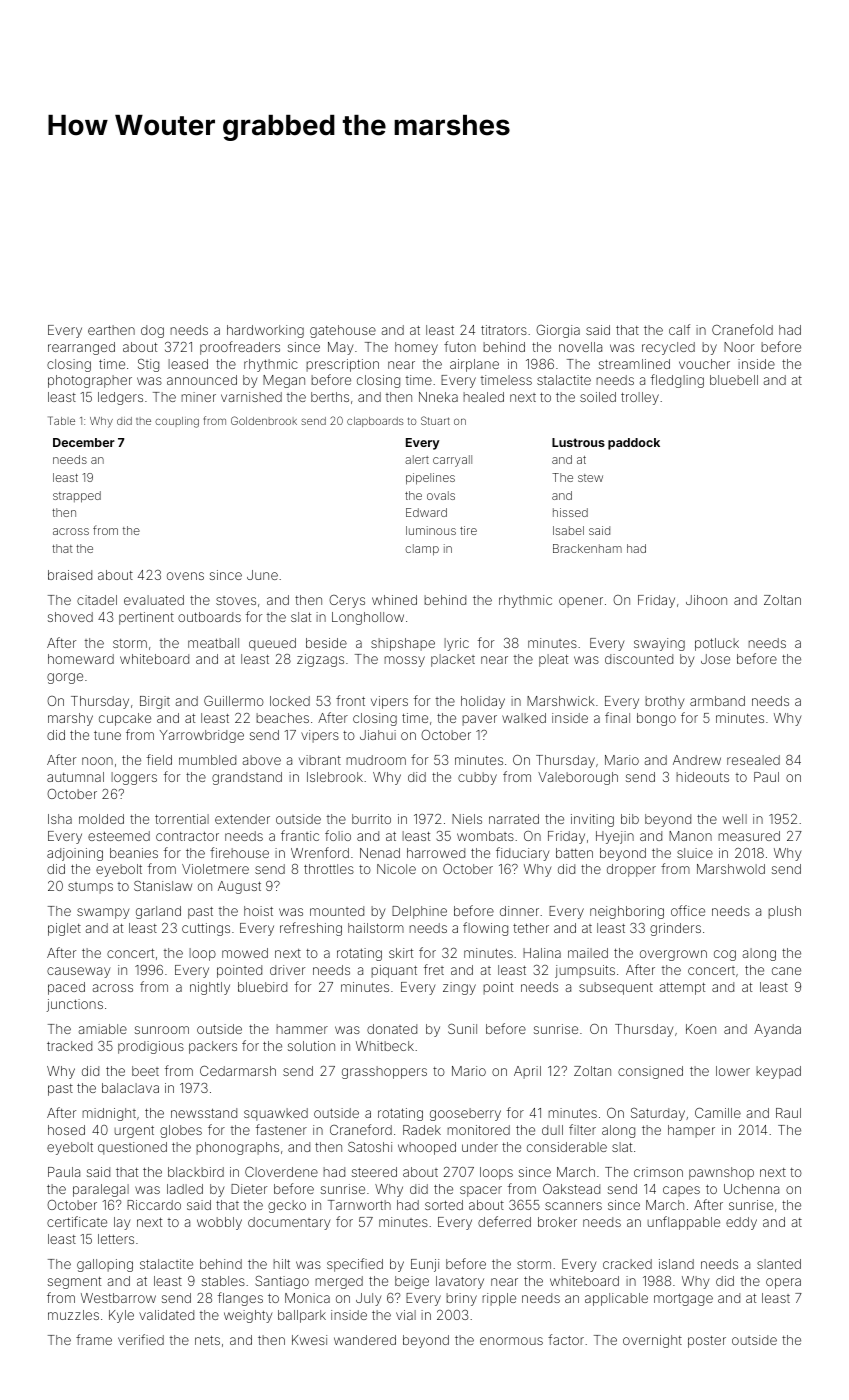  What do you see at coordinates (542, 953) in the page?
I see `Halina` at bounding box center [542, 953].
